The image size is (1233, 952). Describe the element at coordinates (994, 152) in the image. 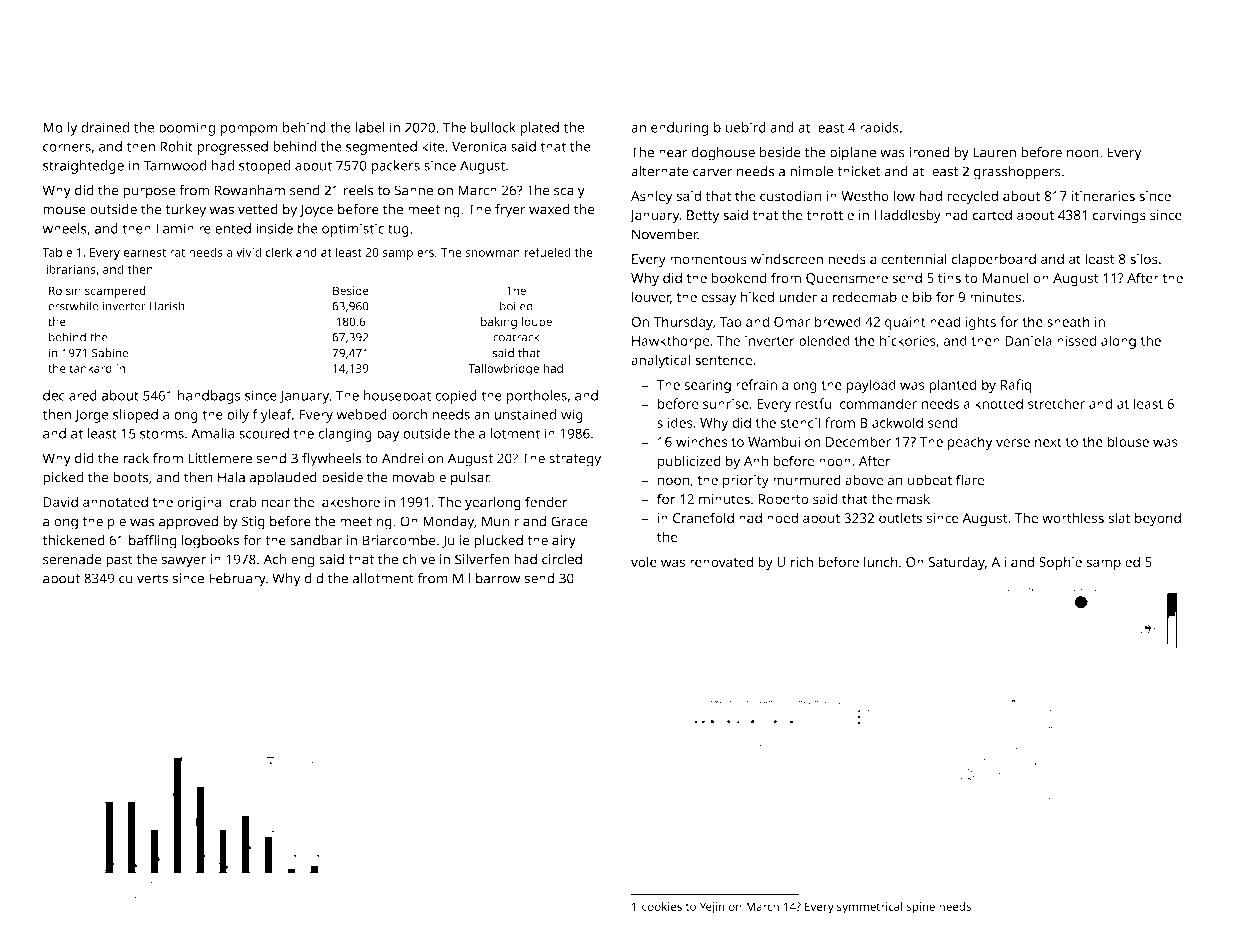

I see `Lauren` at that location.
